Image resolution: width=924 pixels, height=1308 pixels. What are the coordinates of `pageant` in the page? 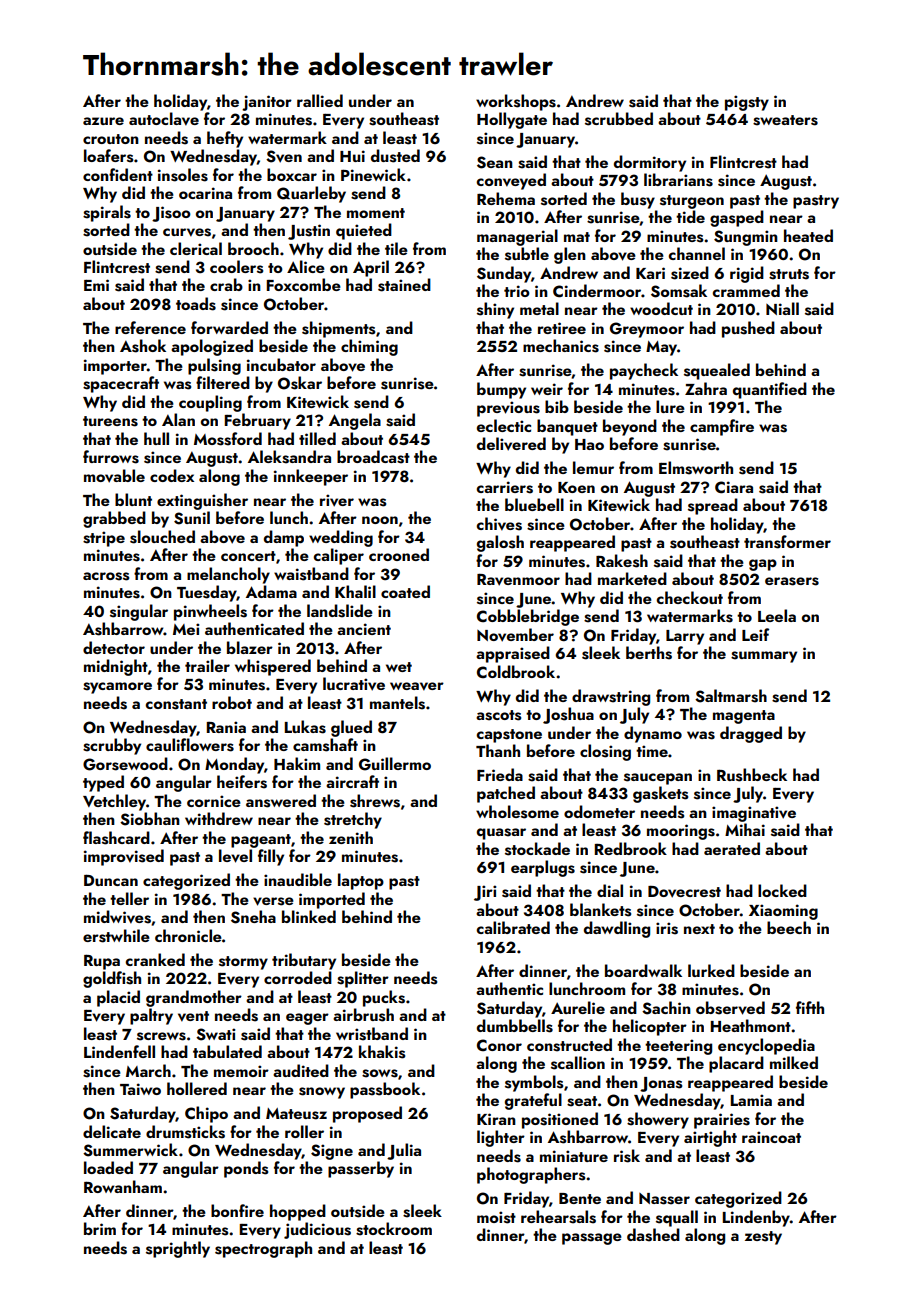 It's located at (261, 841).
